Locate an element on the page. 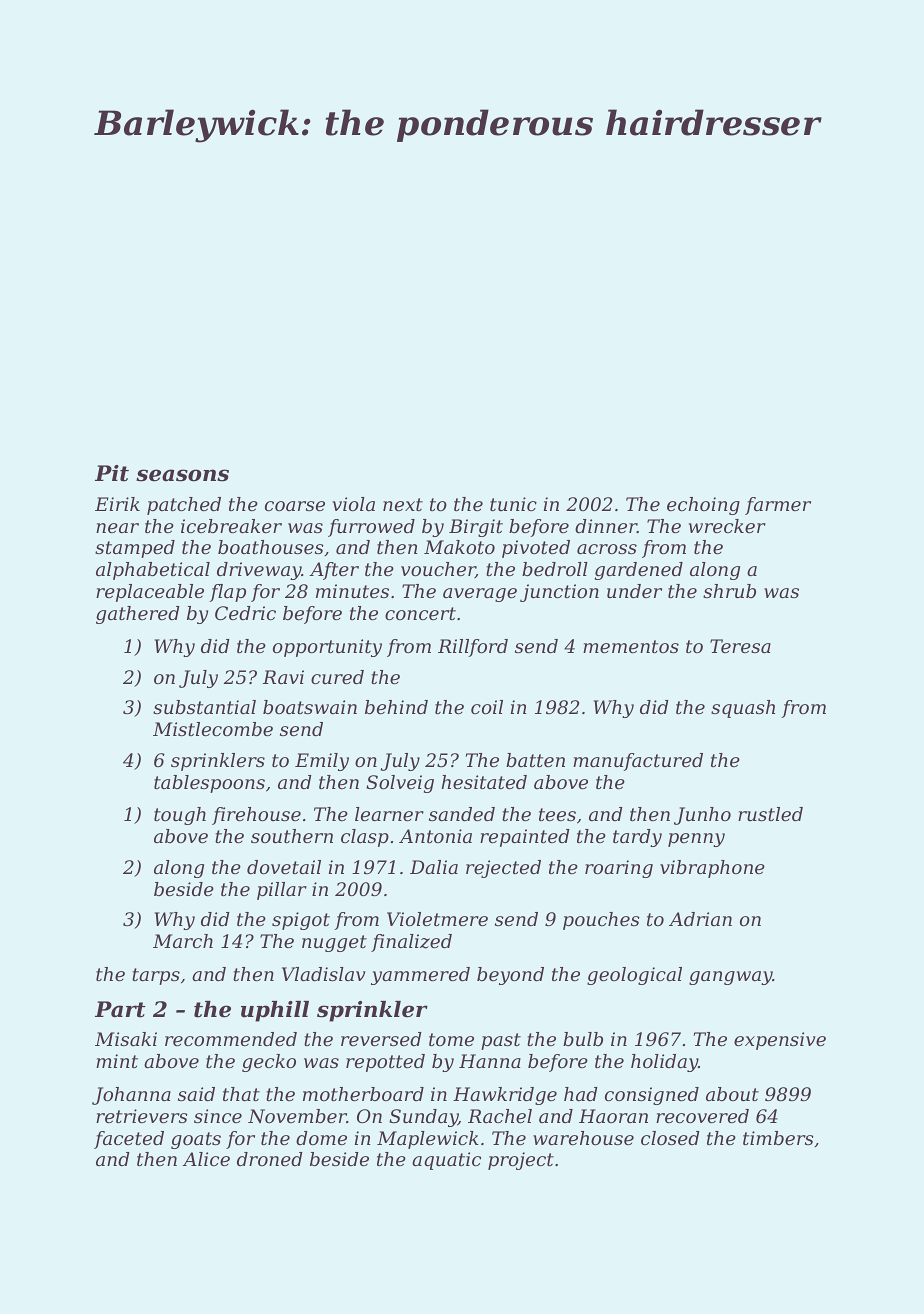 The width and height of the page is (924, 1314). Junho is located at coordinates (702, 816).
